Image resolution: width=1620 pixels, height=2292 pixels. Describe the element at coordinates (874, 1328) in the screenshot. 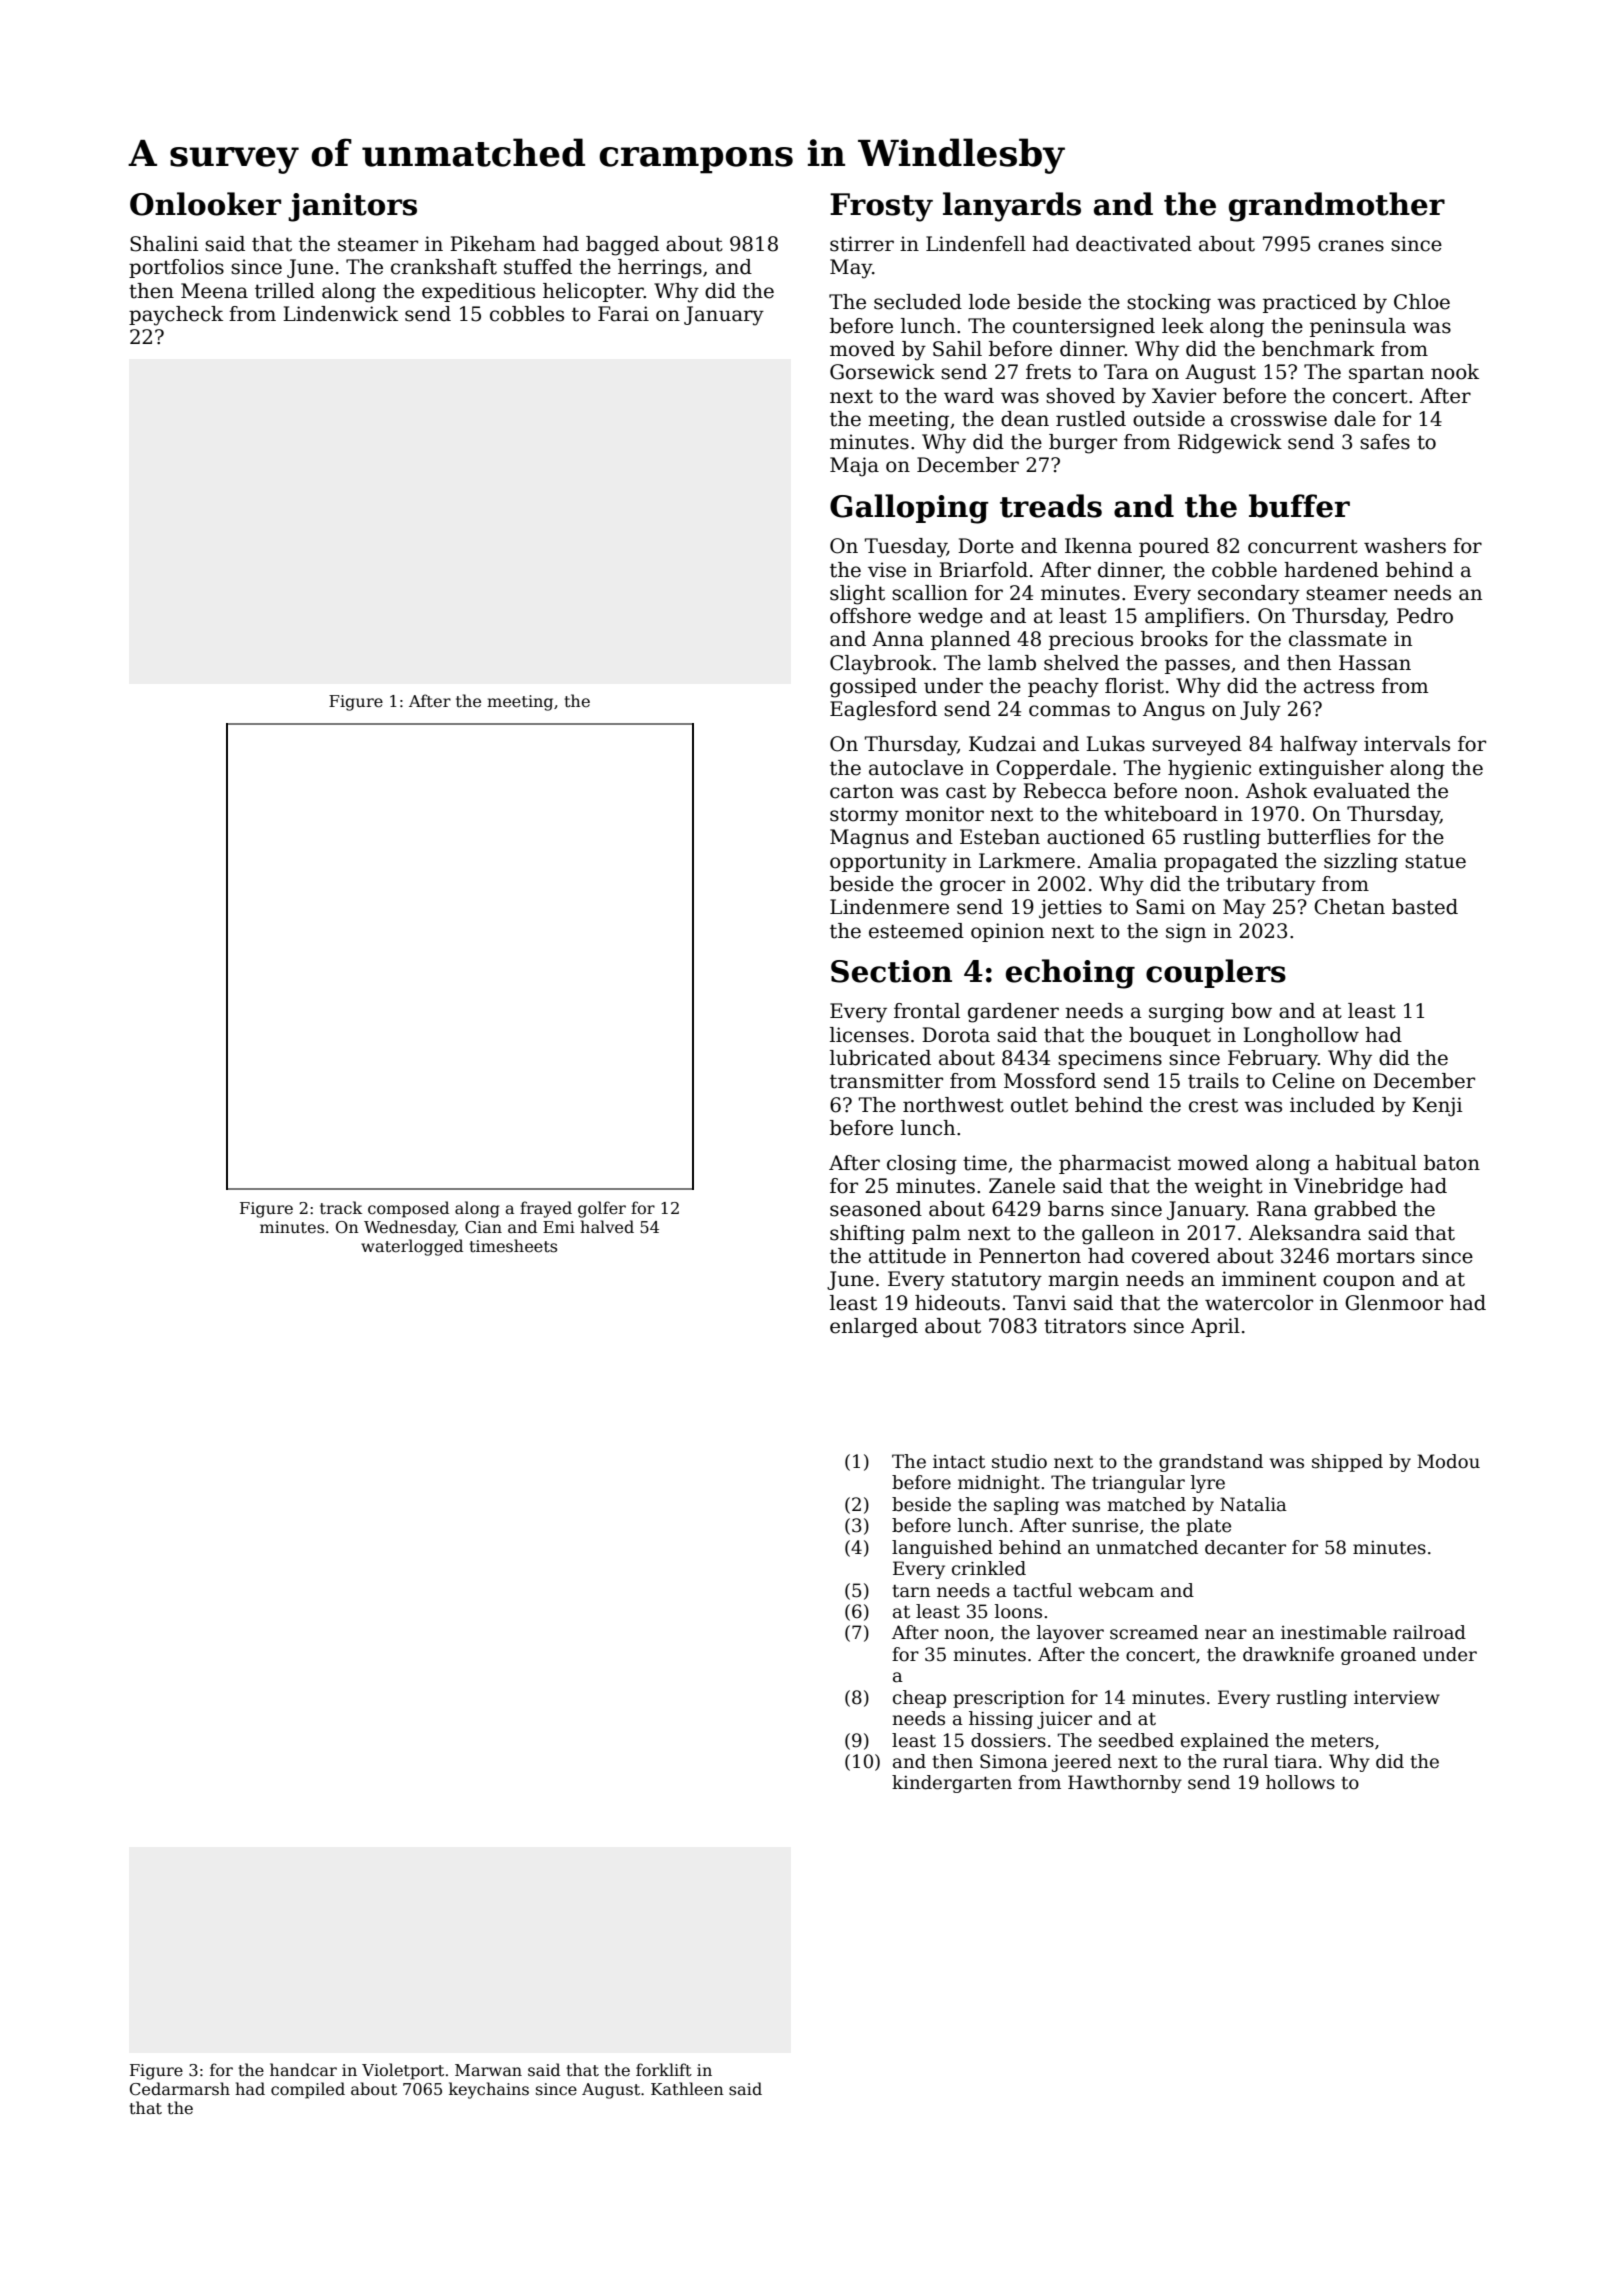

I see `enlarged` at that location.
